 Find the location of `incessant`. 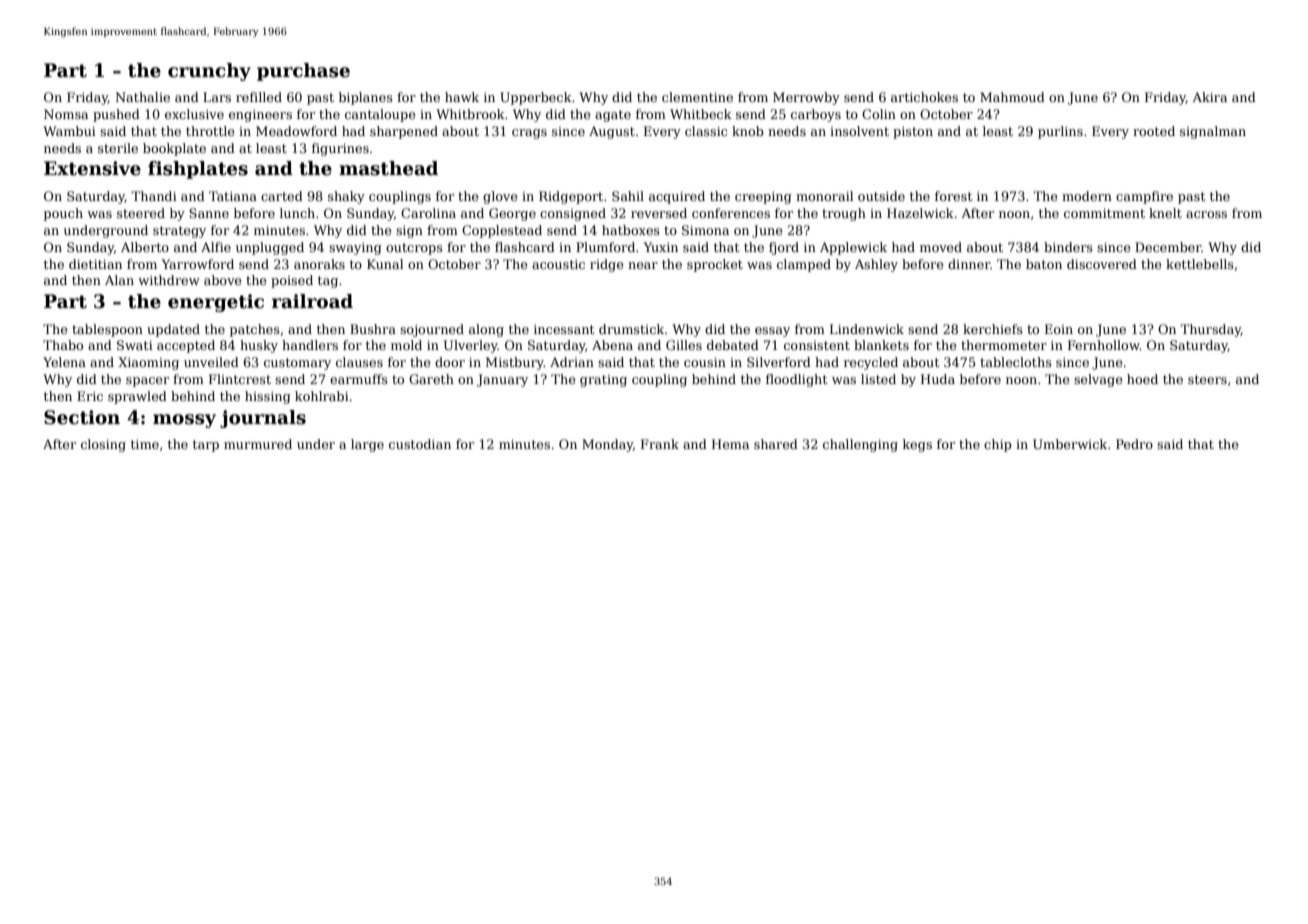

incessant is located at coordinates (564, 329).
